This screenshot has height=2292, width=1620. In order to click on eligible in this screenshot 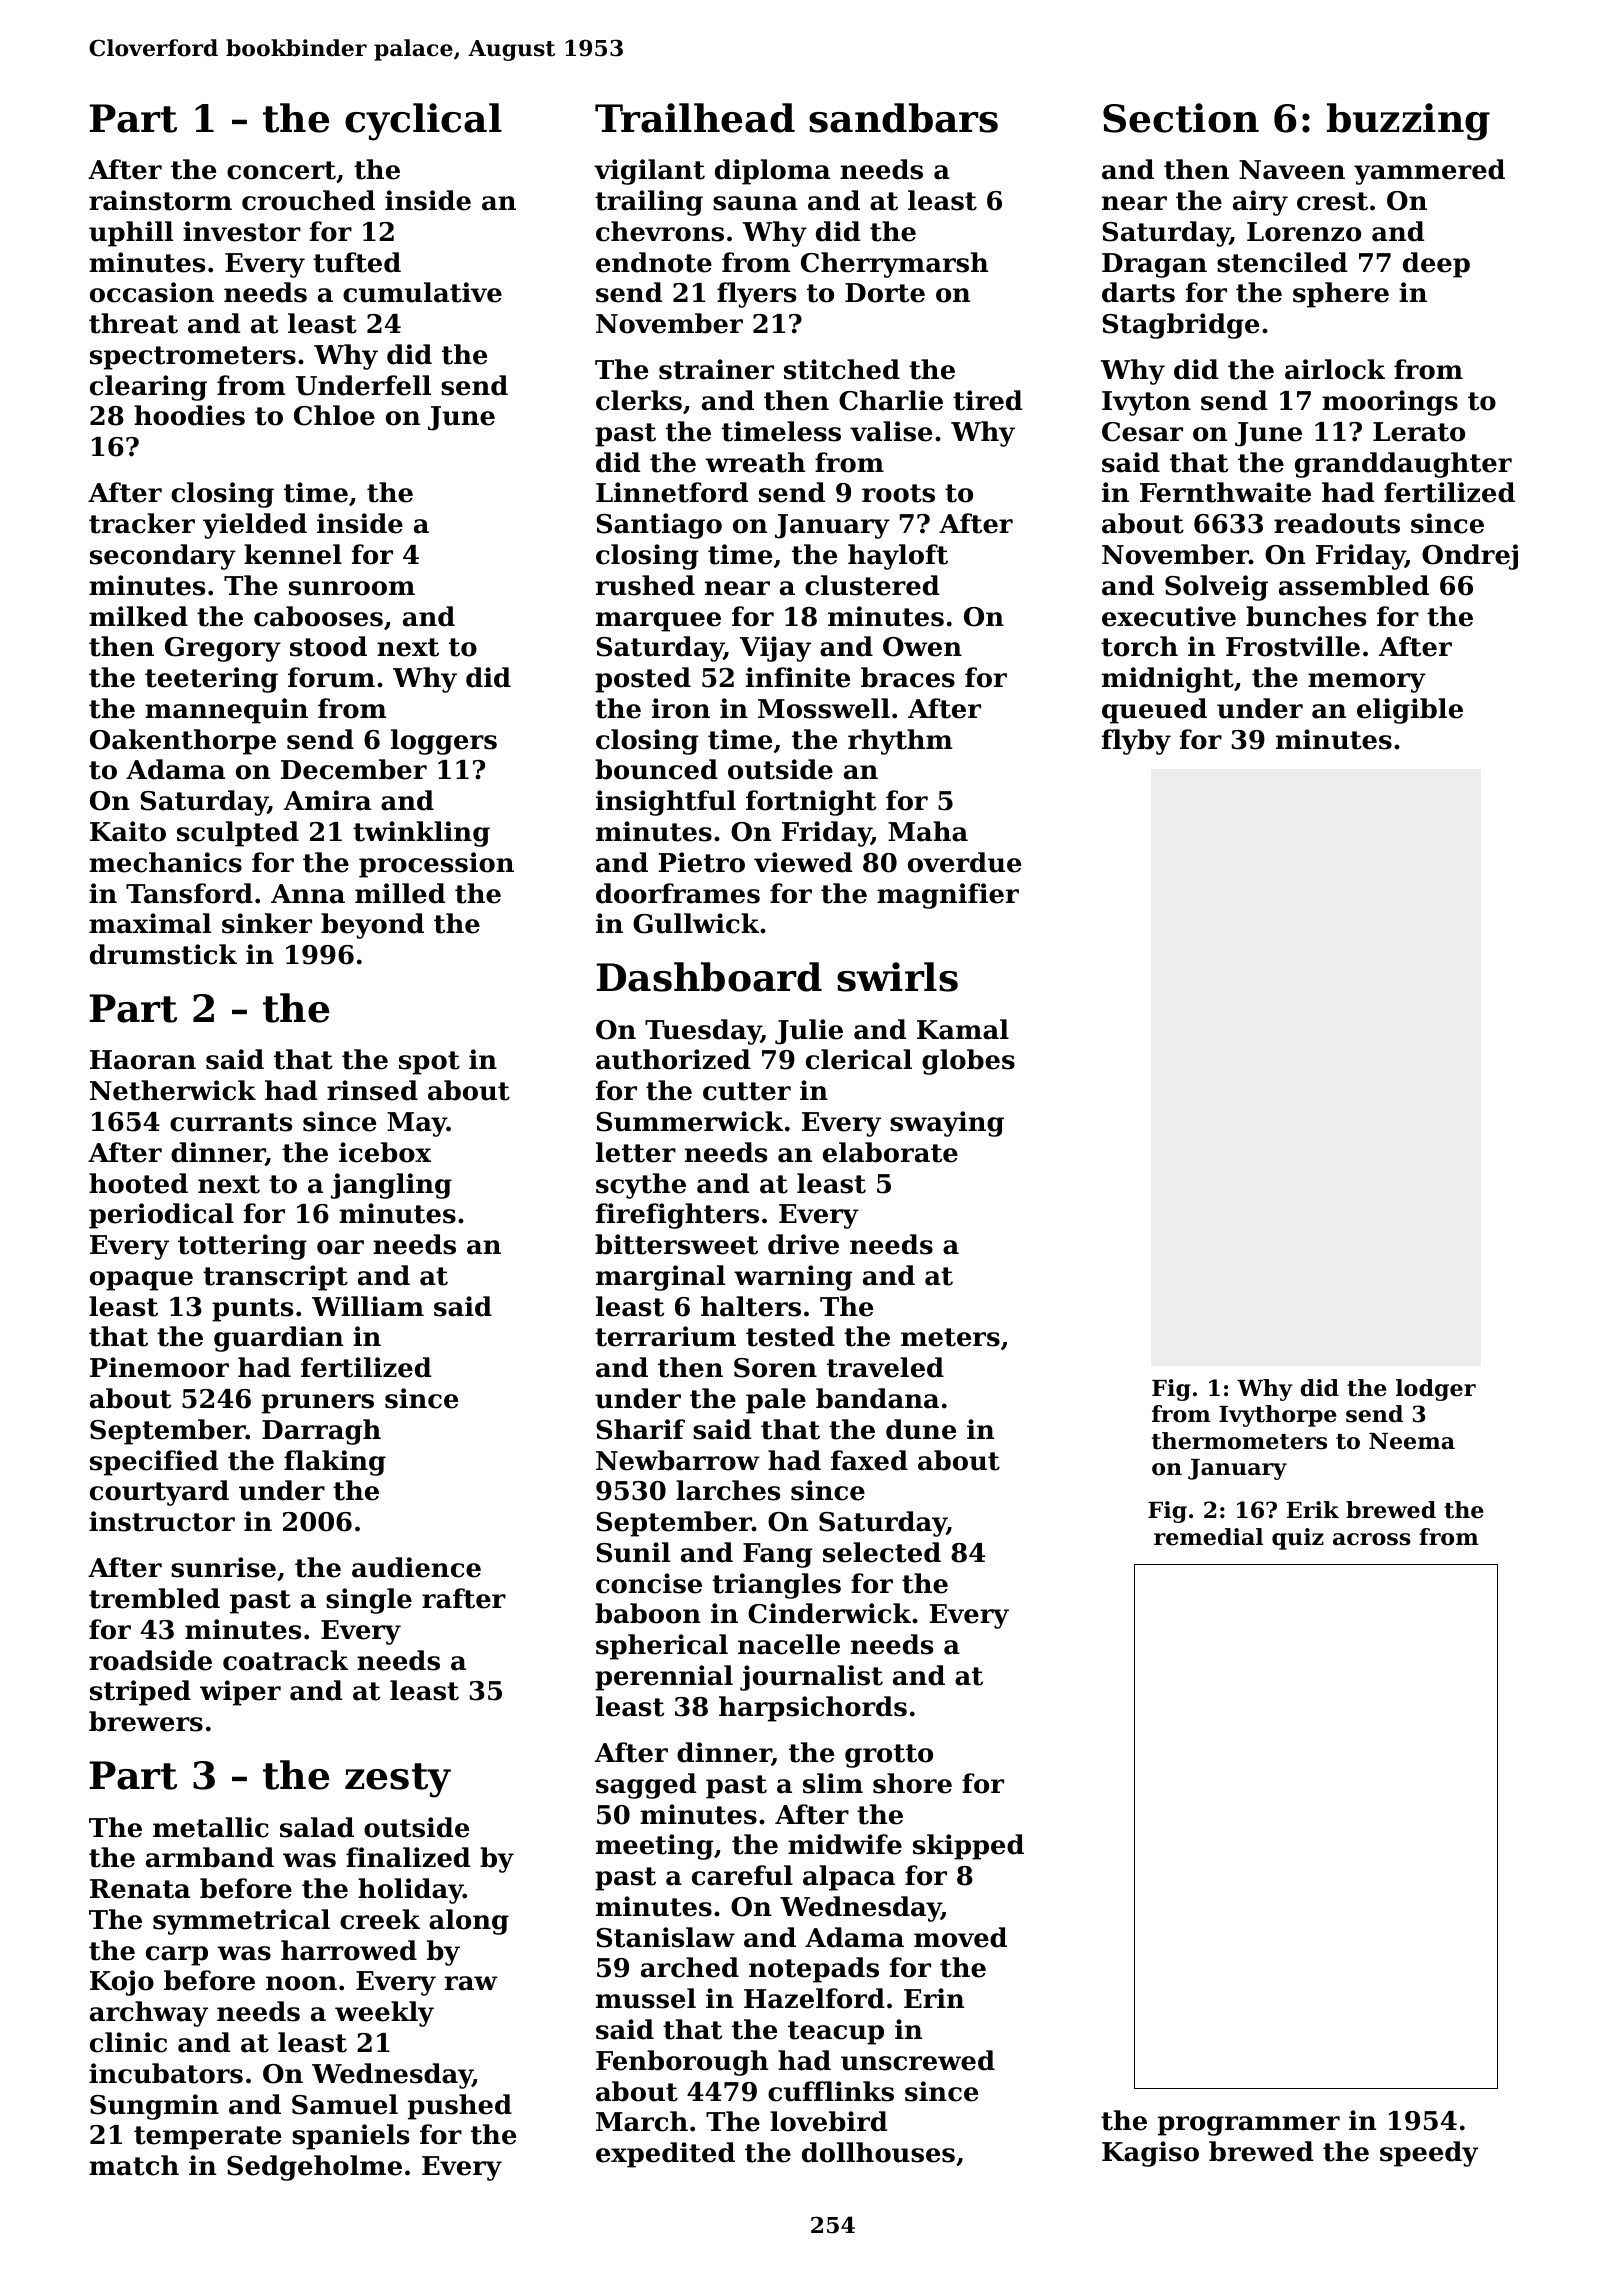, I will do `click(1410, 711)`.
